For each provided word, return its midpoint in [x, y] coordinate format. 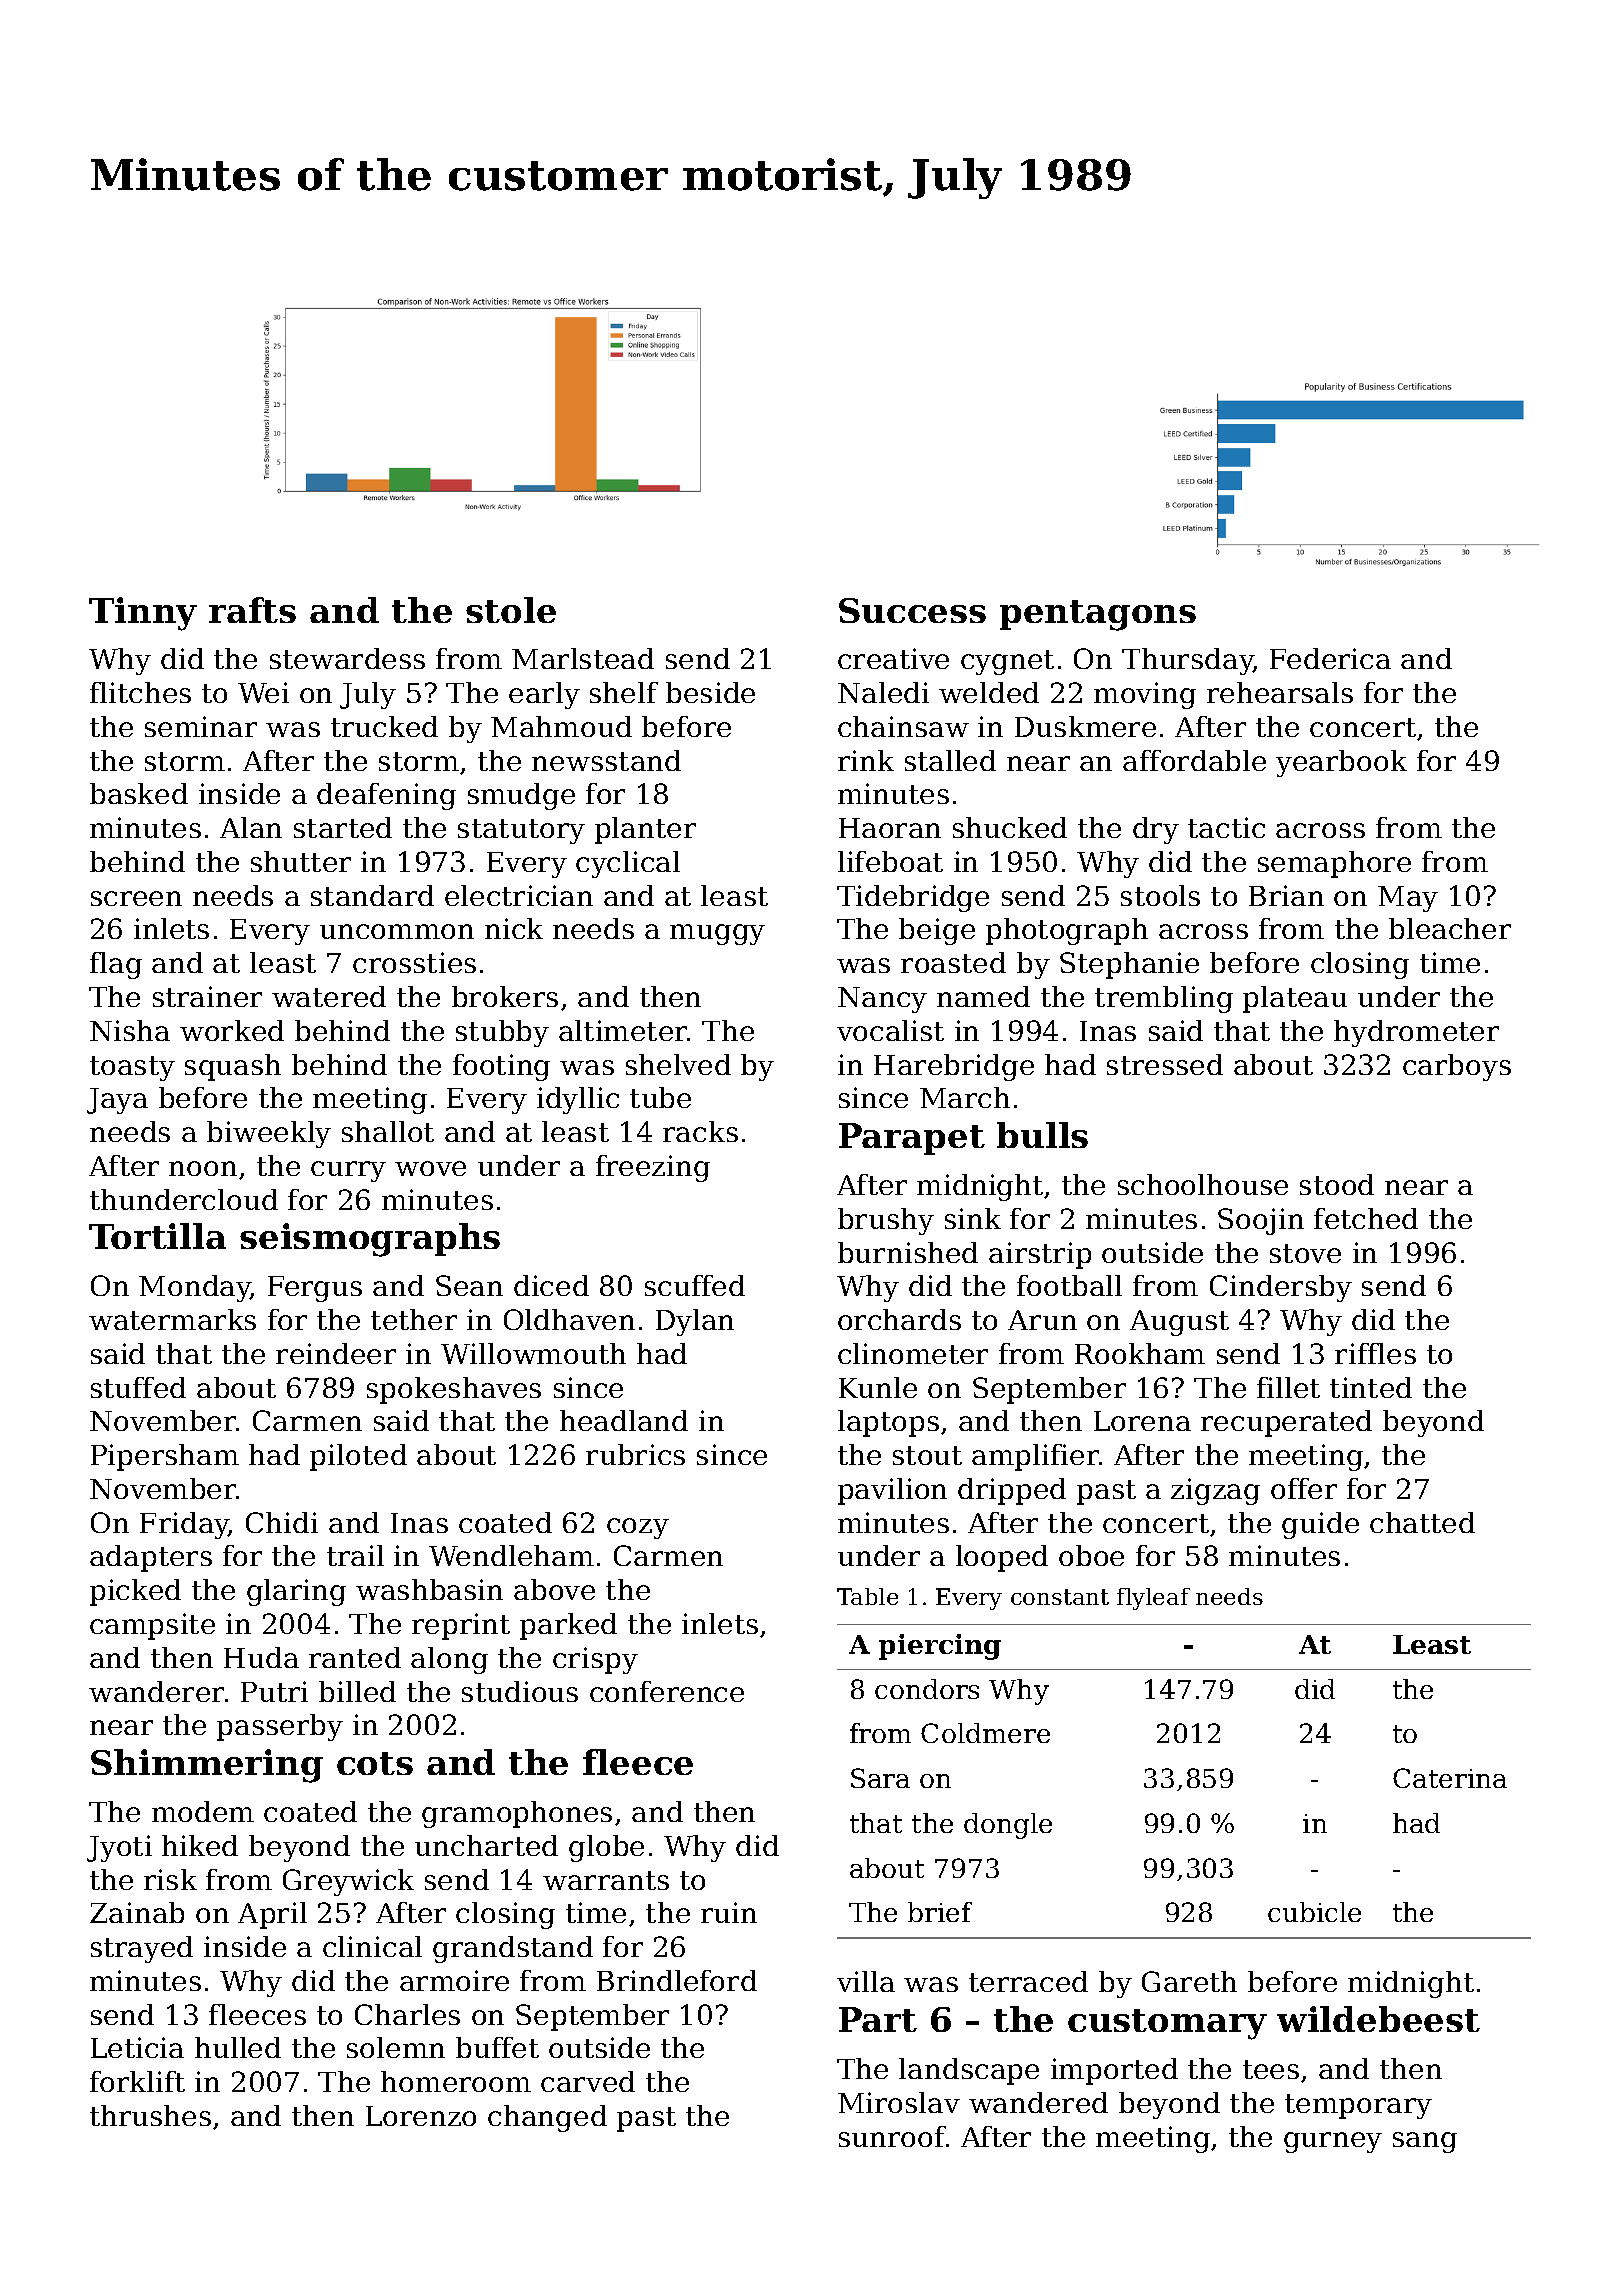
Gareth [1189, 1981]
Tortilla [157, 1236]
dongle [1008, 1826]
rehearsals [1280, 692]
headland [624, 1420]
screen [136, 898]
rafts [252, 610]
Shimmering [207, 1766]
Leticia [137, 2047]
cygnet [1007, 662]
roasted [953, 962]
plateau [1295, 999]
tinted [1371, 1387]
